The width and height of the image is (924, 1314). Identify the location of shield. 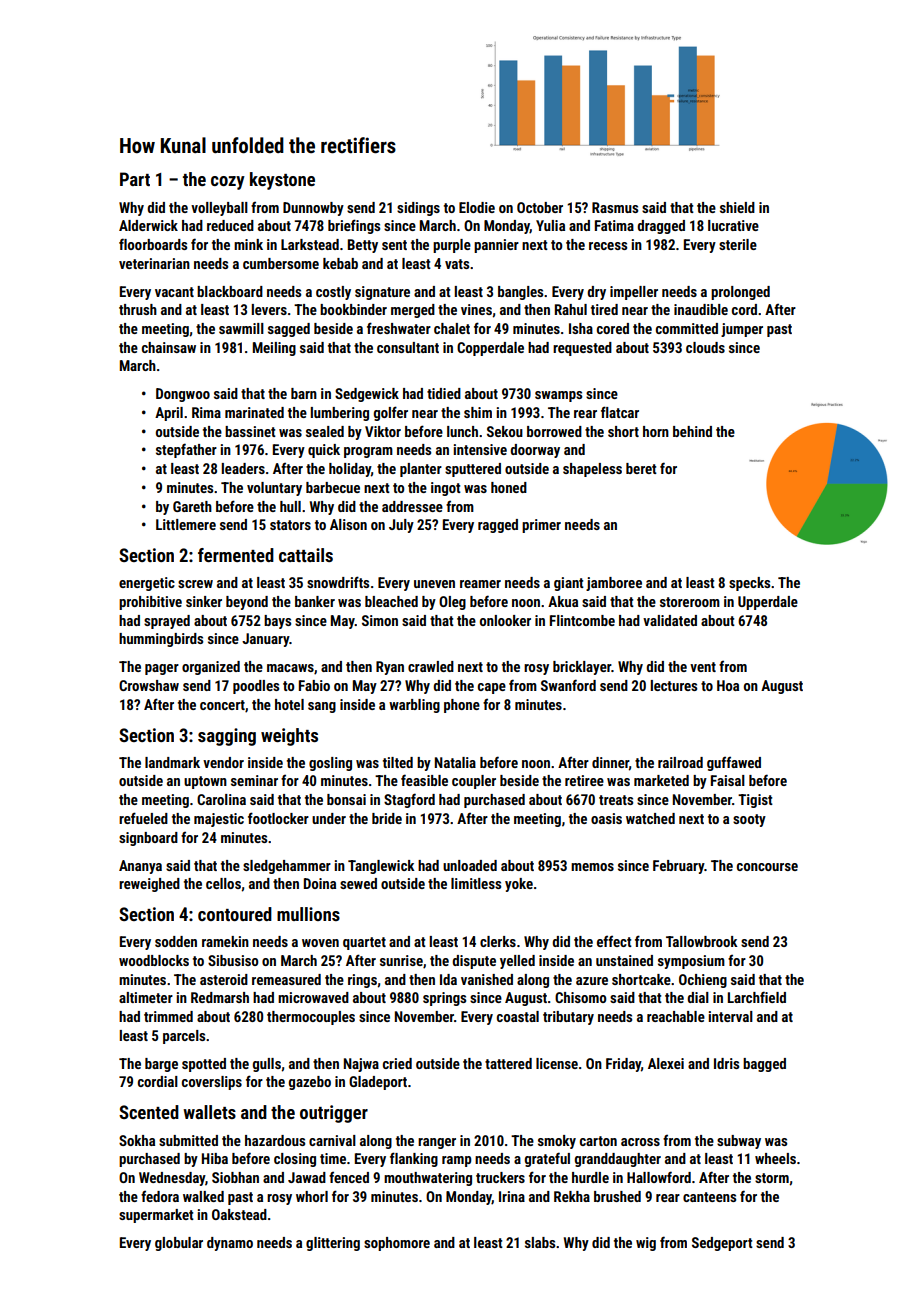
(737, 207).
